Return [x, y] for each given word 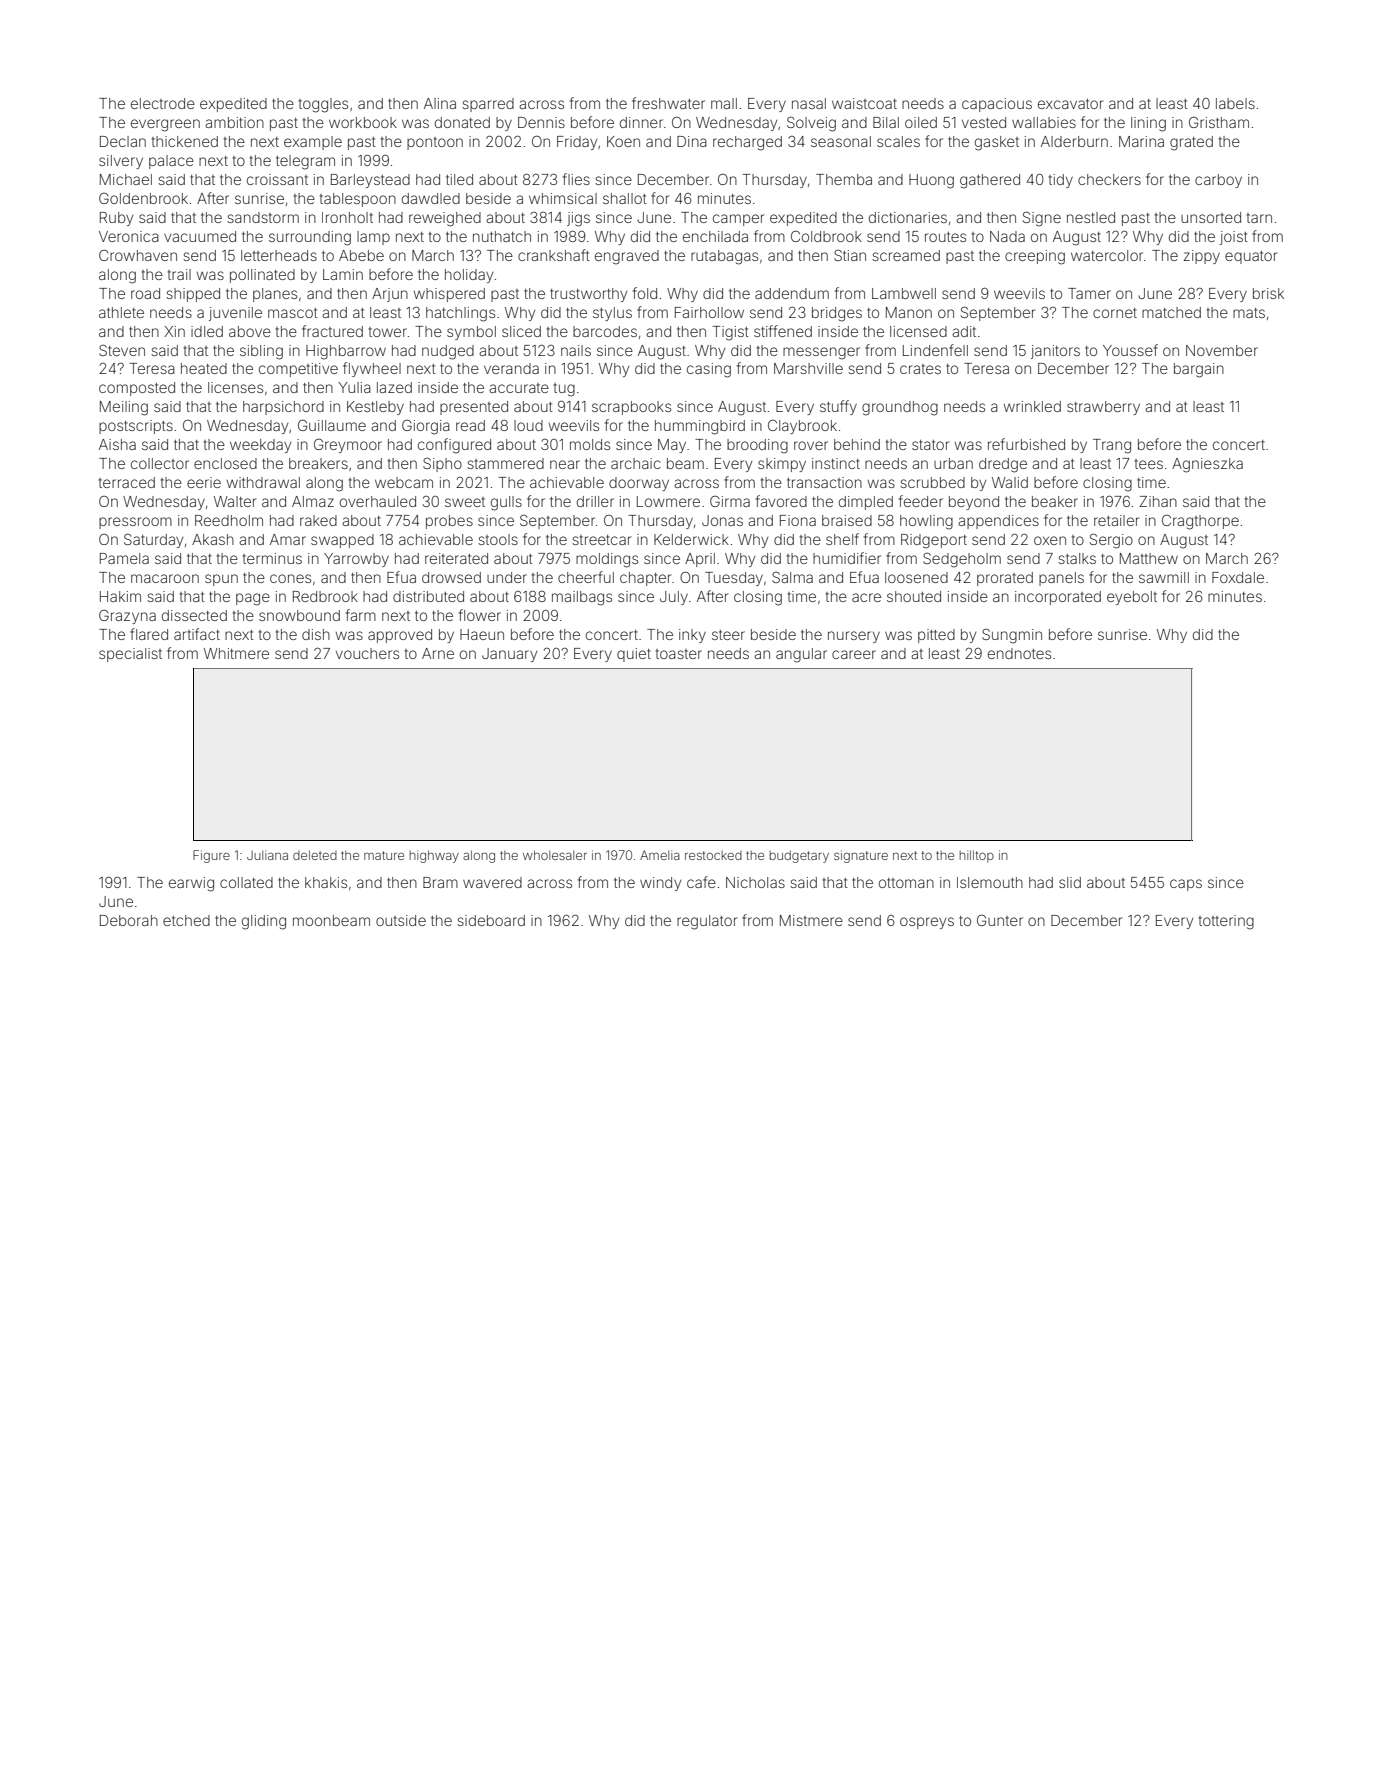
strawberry [1103, 408]
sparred [488, 105]
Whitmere [236, 653]
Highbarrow [346, 352]
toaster [679, 654]
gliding [264, 922]
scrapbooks [631, 408]
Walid [1010, 482]
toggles [323, 105]
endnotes [1019, 653]
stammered [505, 463]
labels [1235, 103]
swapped [342, 541]
